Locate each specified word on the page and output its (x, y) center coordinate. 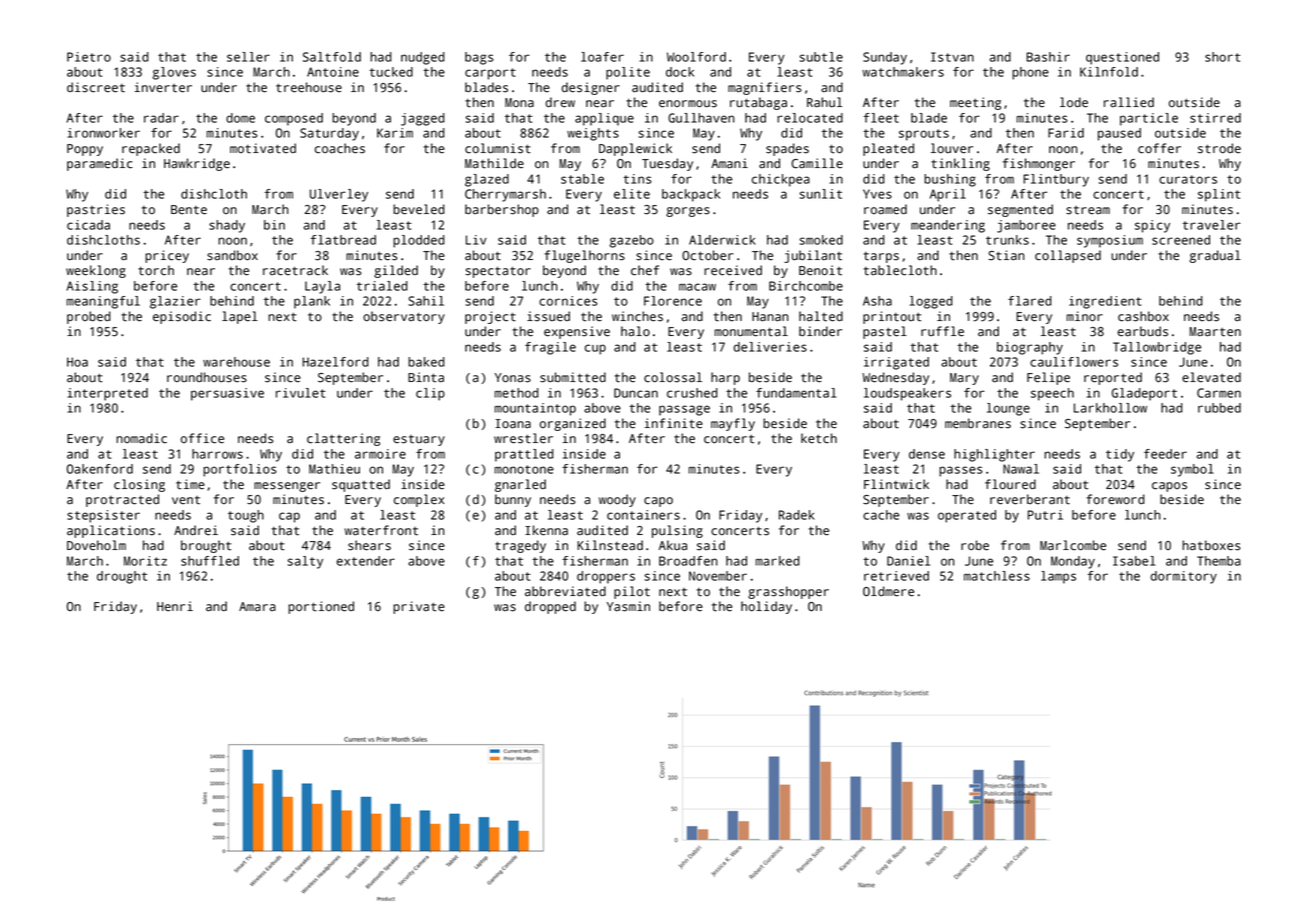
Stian (1006, 255)
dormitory (1184, 577)
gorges (688, 212)
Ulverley (339, 195)
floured (1010, 484)
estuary (419, 440)
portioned (321, 607)
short (1222, 57)
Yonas (513, 378)
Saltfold (332, 57)
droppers (606, 577)
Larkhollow (1110, 408)
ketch (819, 438)
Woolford (696, 57)
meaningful (103, 302)
